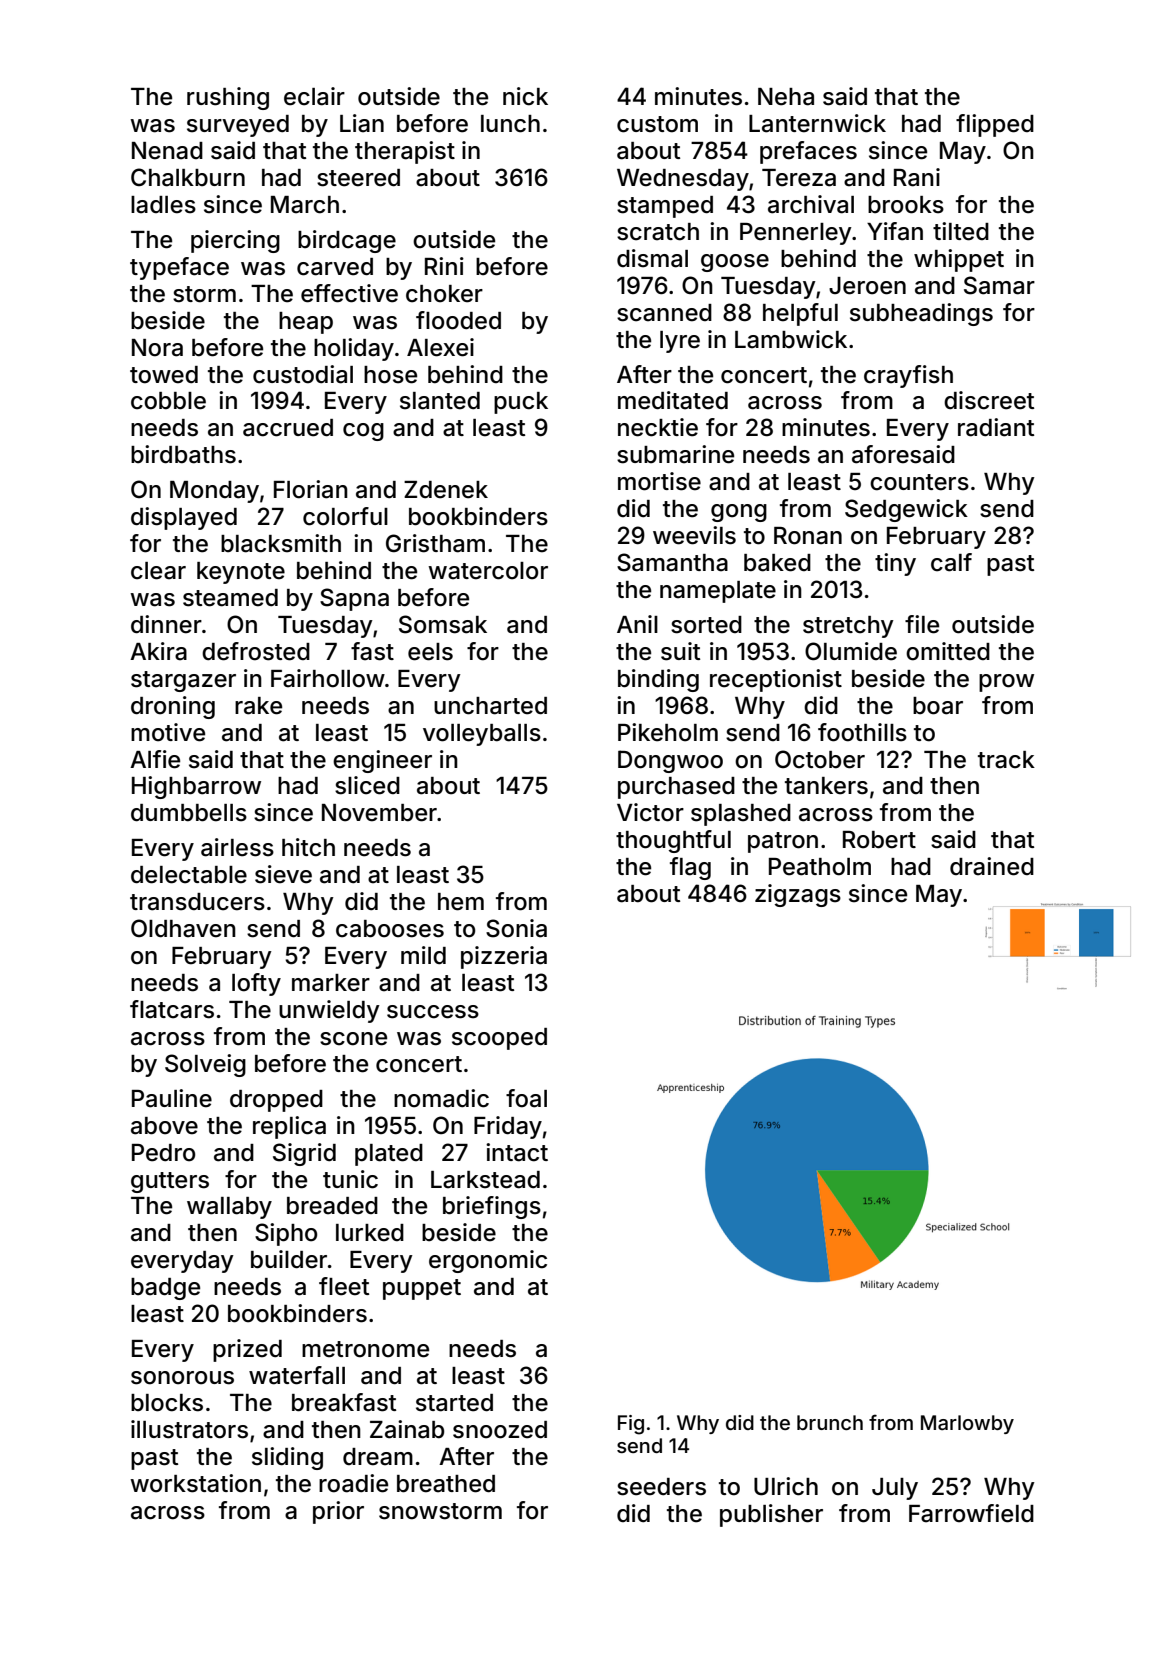 The width and height of the image is (1165, 1654). I want to click on eclair, so click(314, 96).
